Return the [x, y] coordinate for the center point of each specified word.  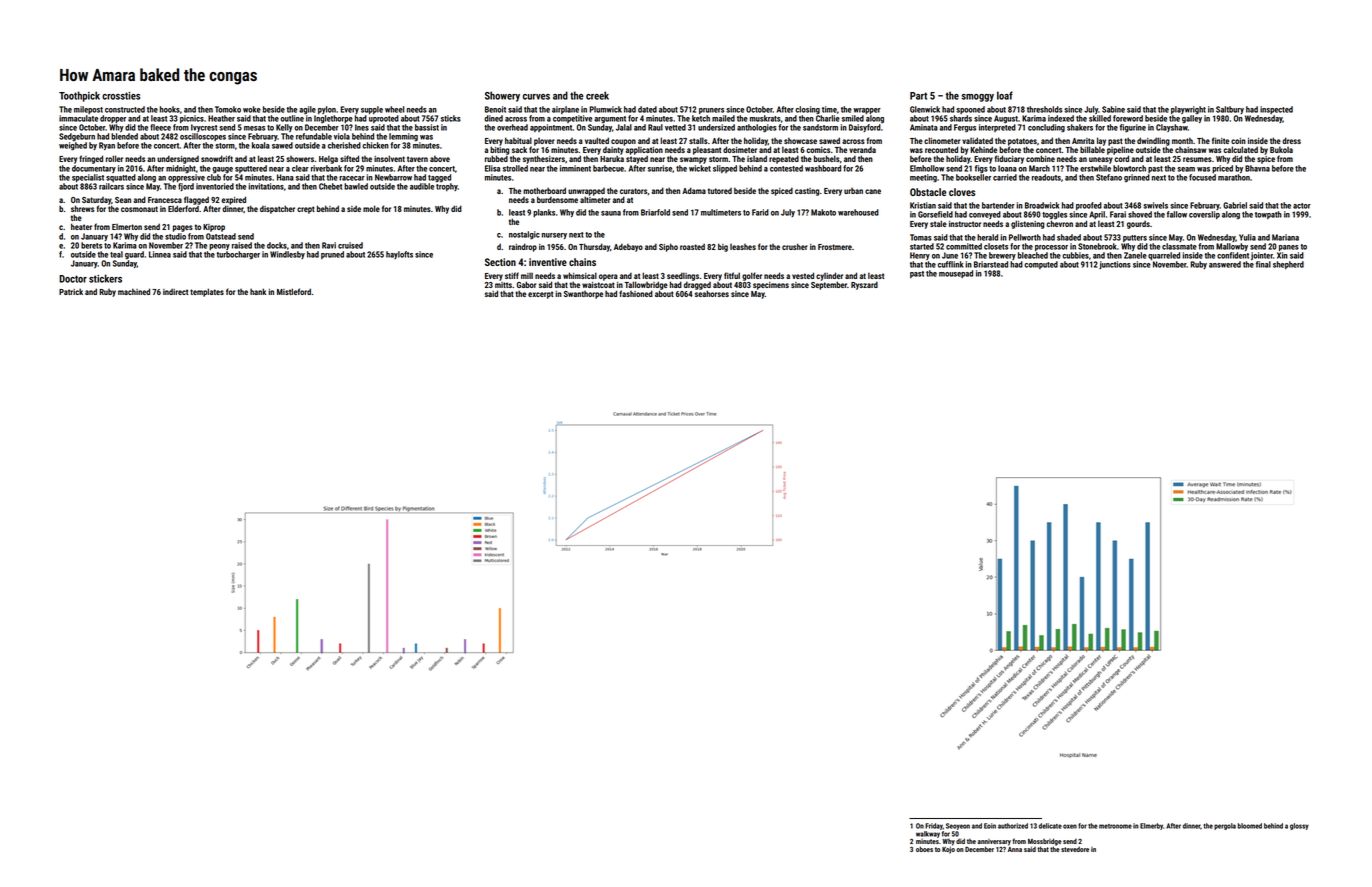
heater [81, 226]
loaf [1005, 95]
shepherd [1288, 265]
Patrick [71, 291]
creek [597, 95]
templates [207, 292]
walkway [928, 834]
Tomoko [228, 109]
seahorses [712, 293]
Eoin [990, 826]
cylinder [829, 276]
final [1263, 264]
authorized [1013, 826]
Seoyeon [958, 826]
